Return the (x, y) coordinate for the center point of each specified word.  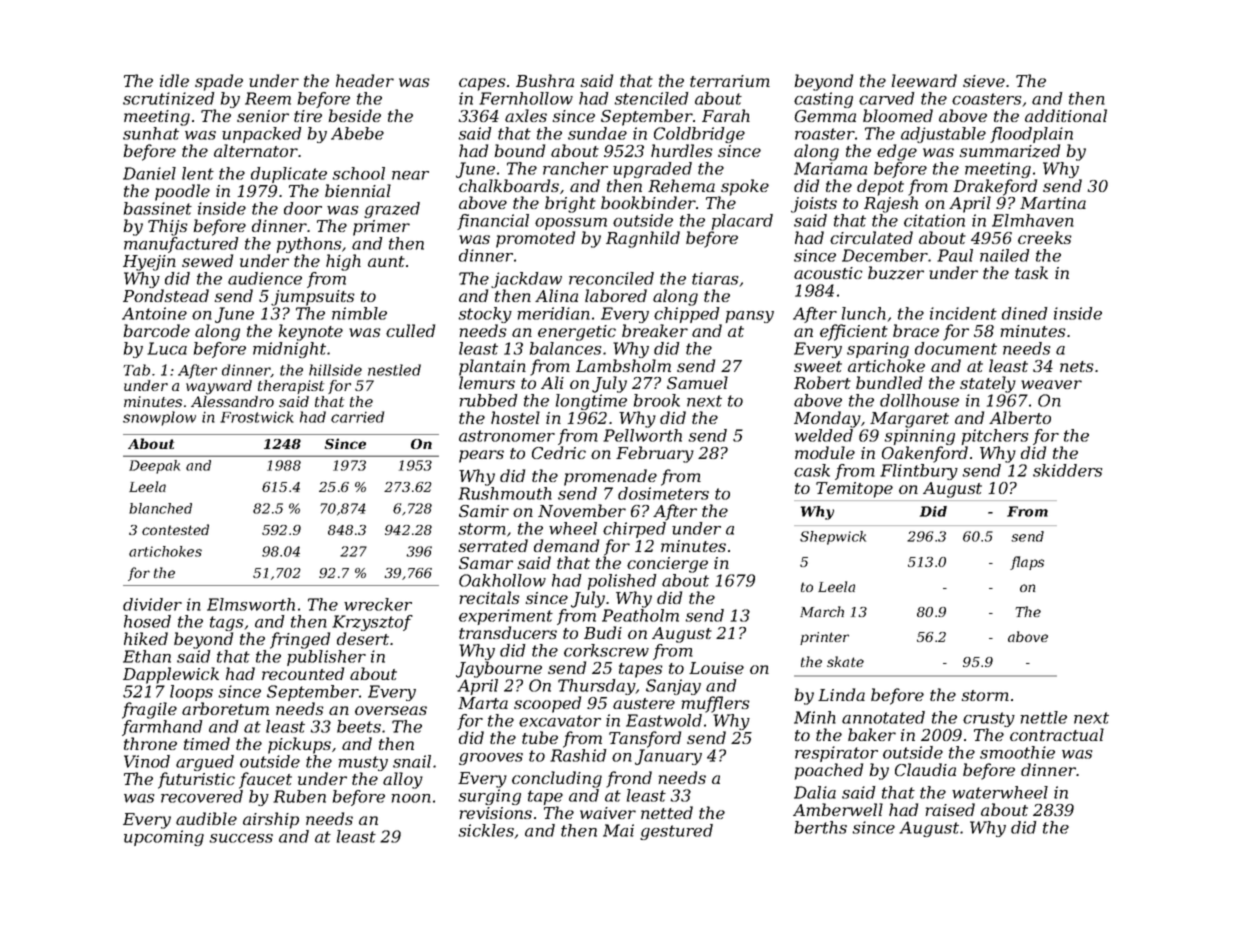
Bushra (545, 80)
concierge (667, 565)
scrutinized (169, 98)
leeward (924, 80)
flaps (1027, 563)
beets (359, 726)
